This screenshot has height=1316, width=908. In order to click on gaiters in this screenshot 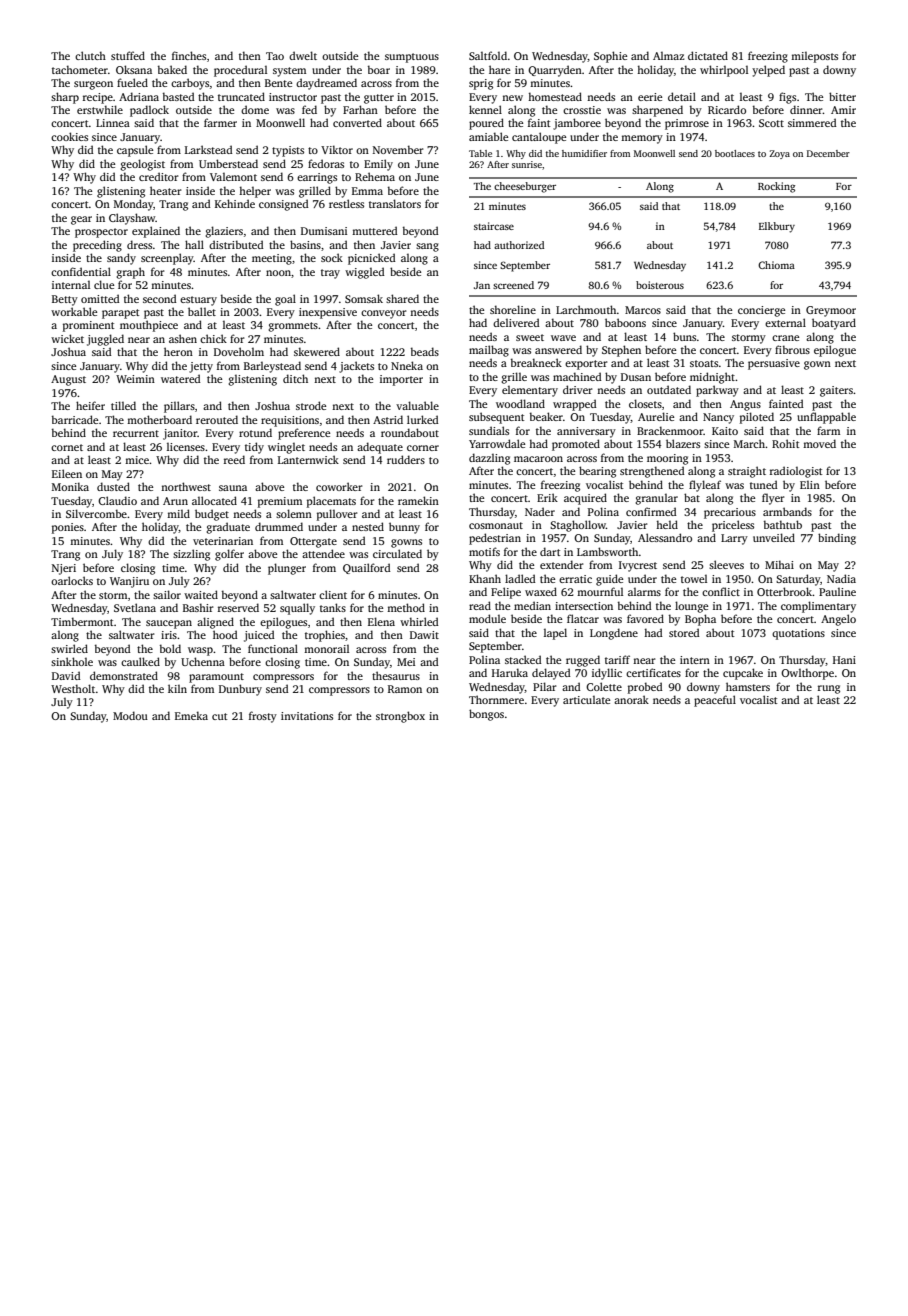, I will do `click(836, 391)`.
